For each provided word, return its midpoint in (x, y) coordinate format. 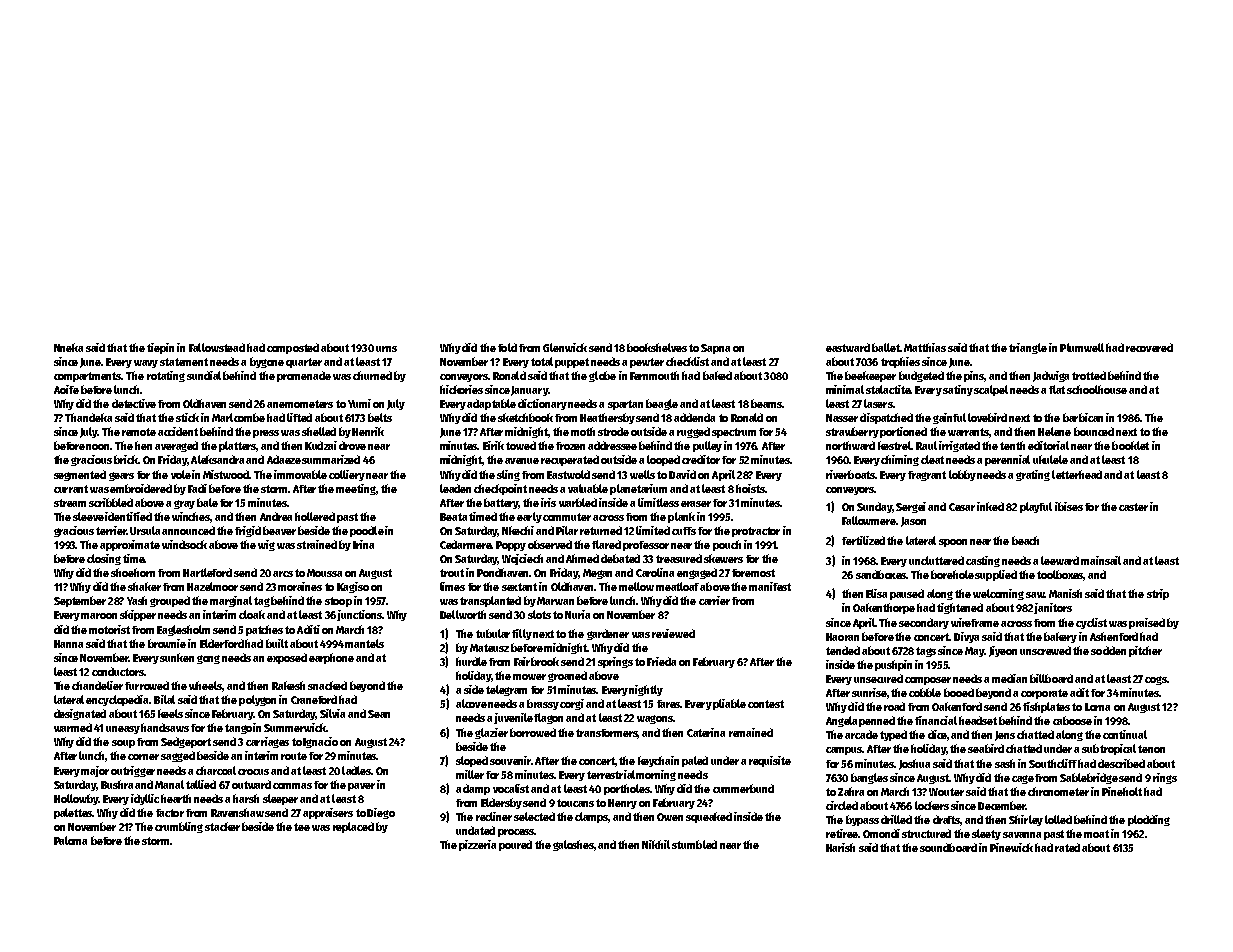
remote (139, 432)
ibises (1069, 506)
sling (508, 475)
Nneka (68, 347)
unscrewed (1045, 650)
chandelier (97, 685)
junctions (359, 615)
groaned (567, 676)
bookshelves (657, 347)
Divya (966, 637)
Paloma (70, 840)
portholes (627, 789)
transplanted (490, 601)
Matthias (925, 347)
